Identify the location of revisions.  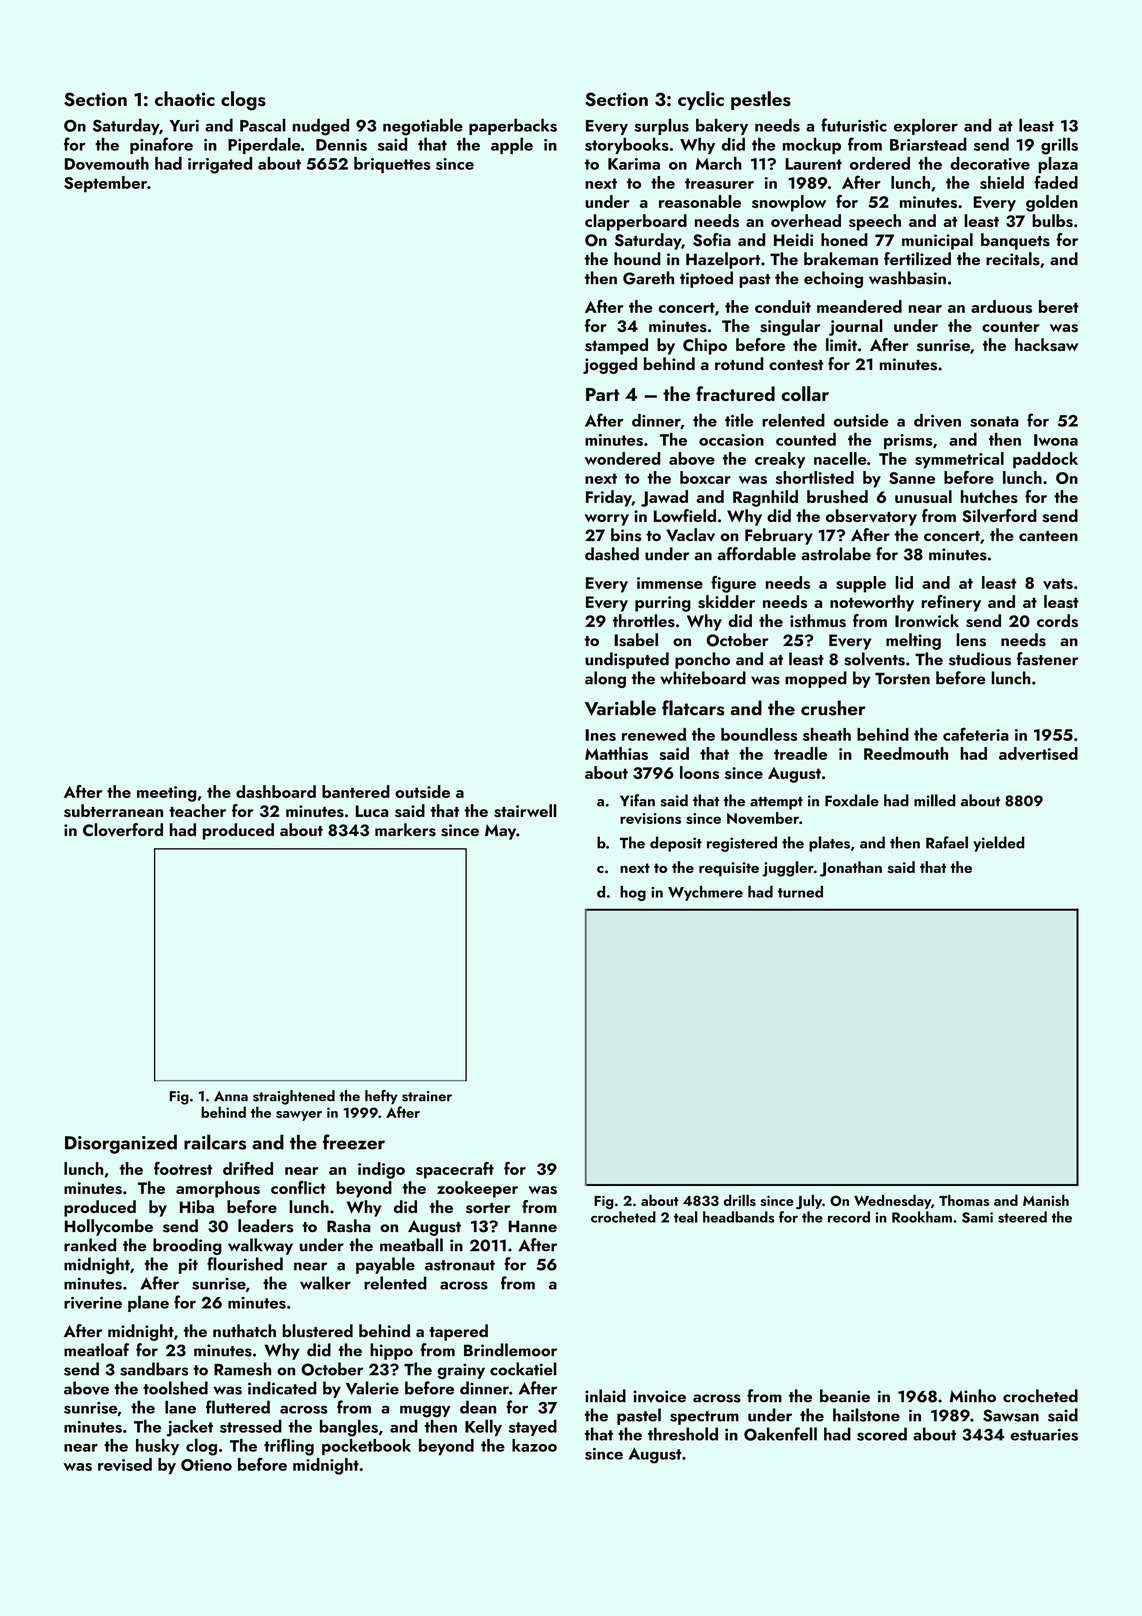
(650, 818).
